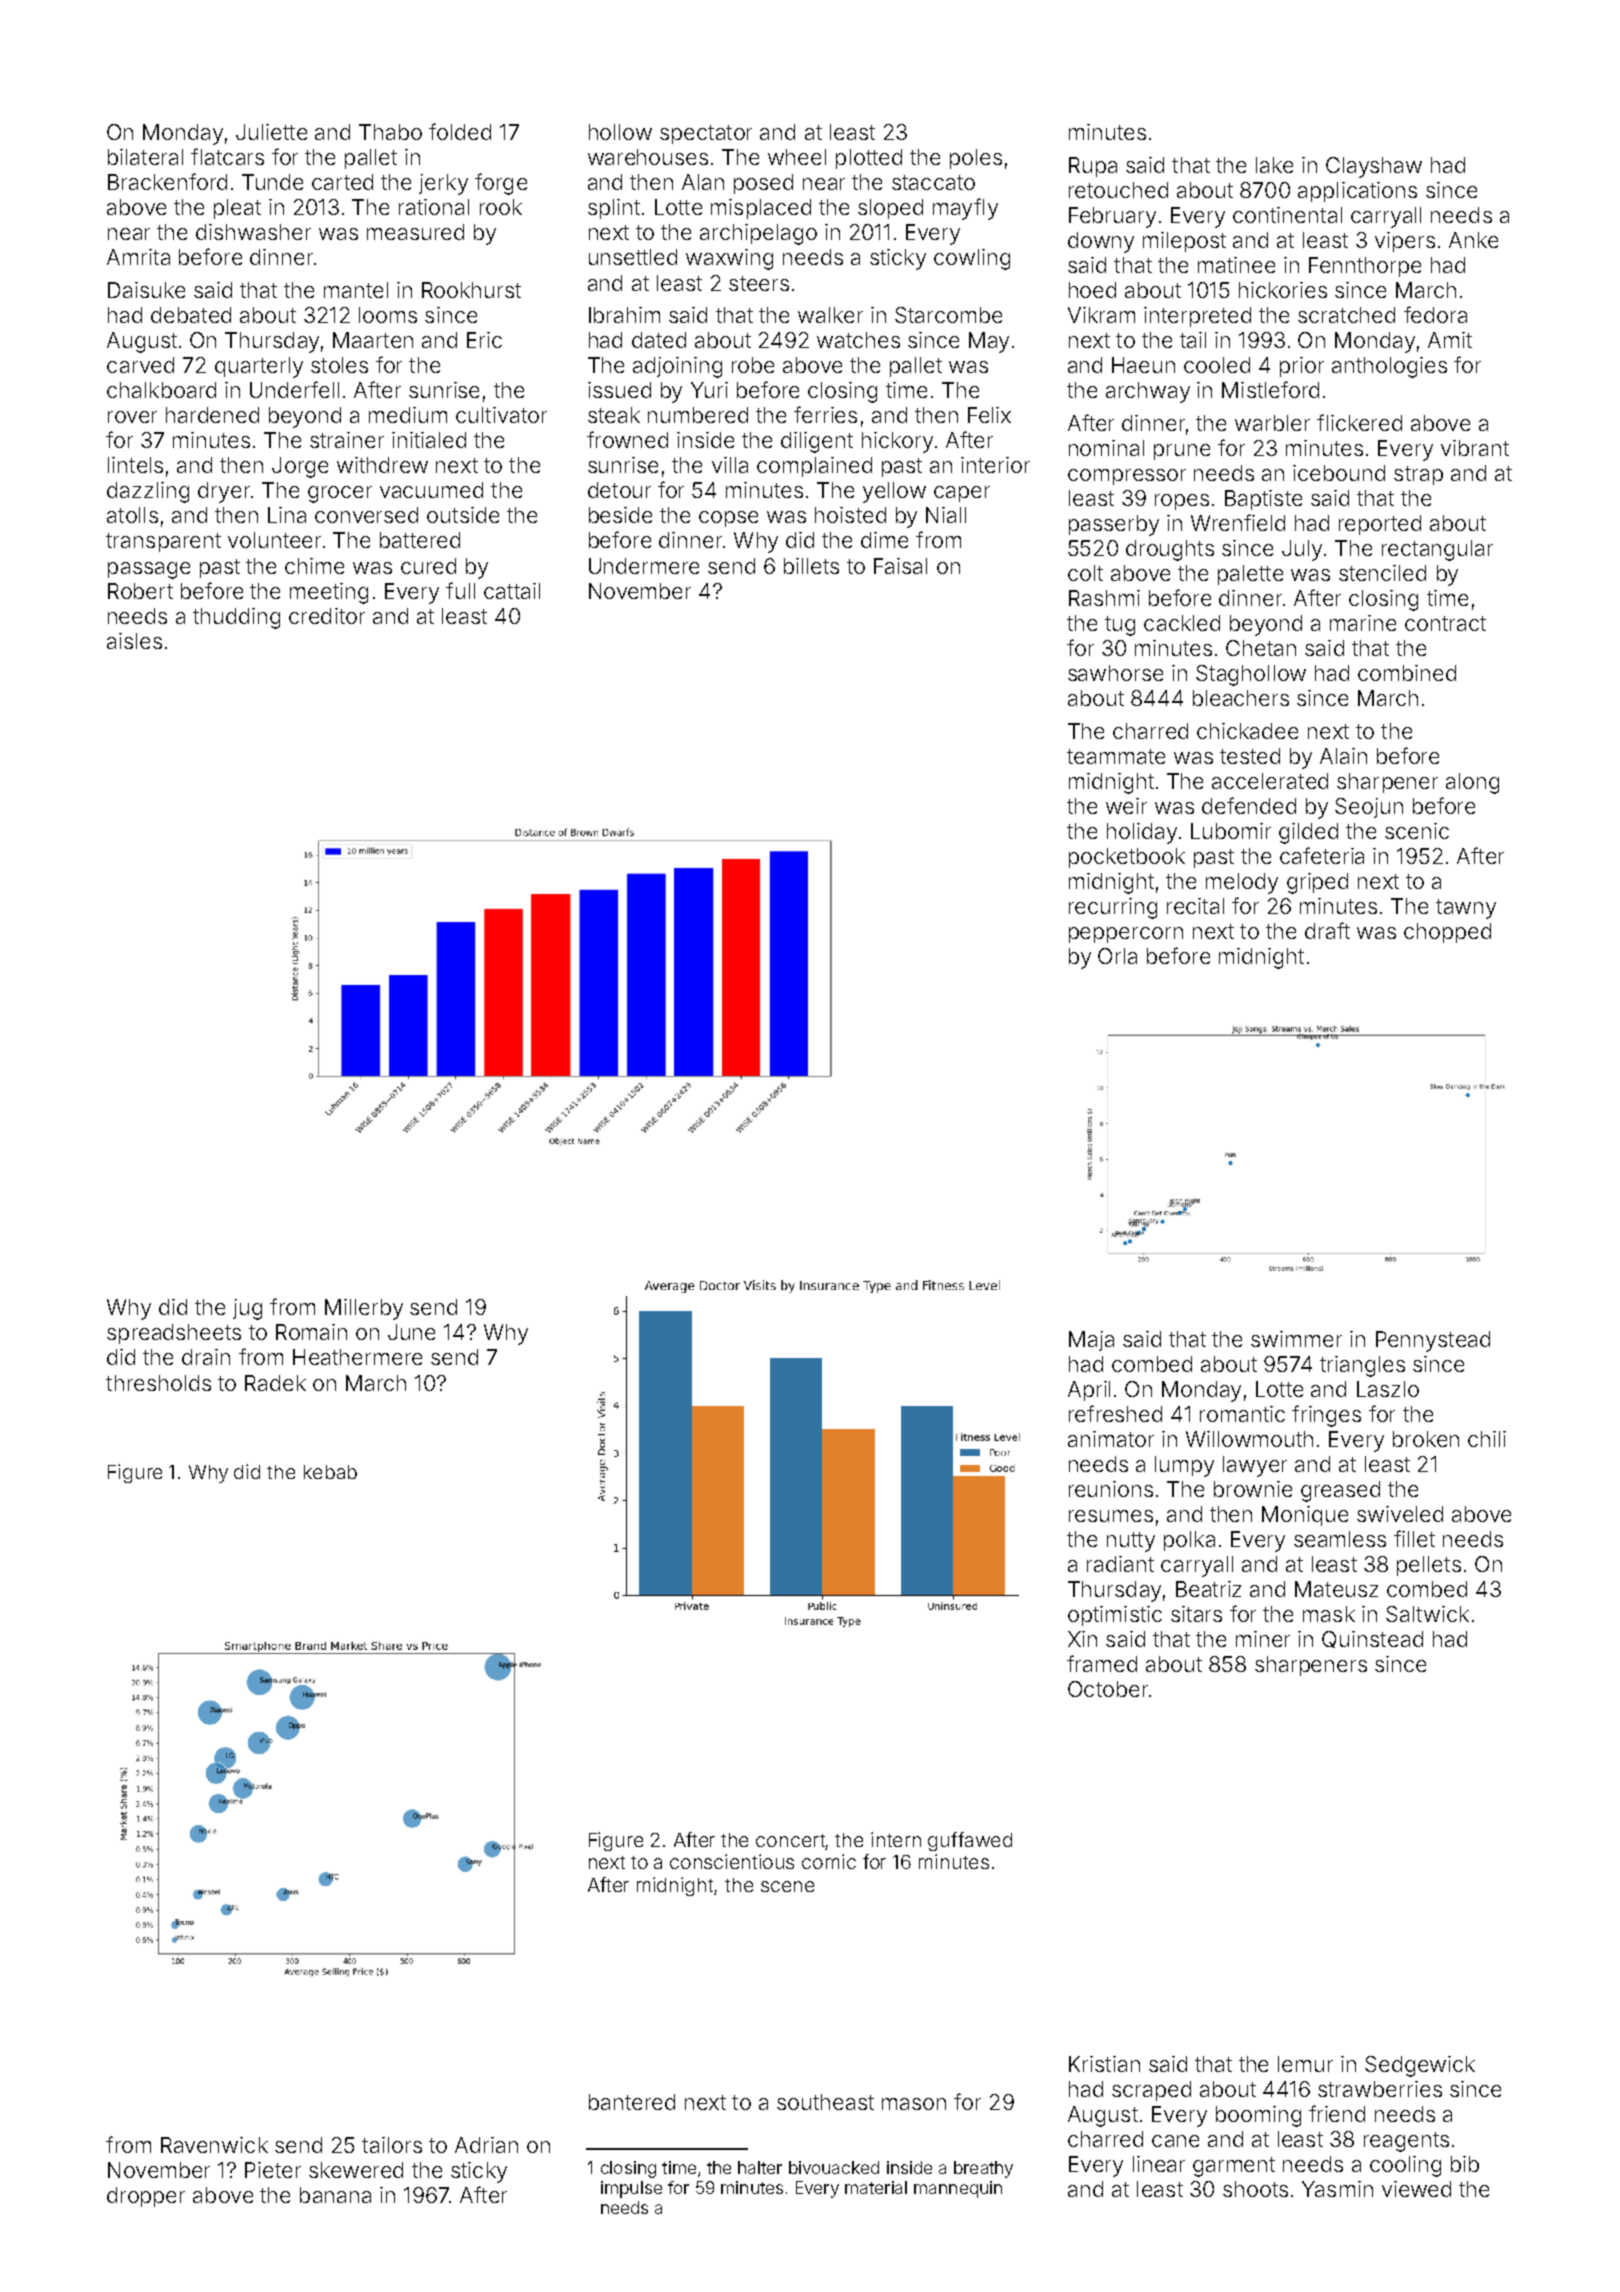 This screenshot has width=1620, height=2292. Describe the element at coordinates (364, 1309) in the screenshot. I see `Millerby` at that location.
